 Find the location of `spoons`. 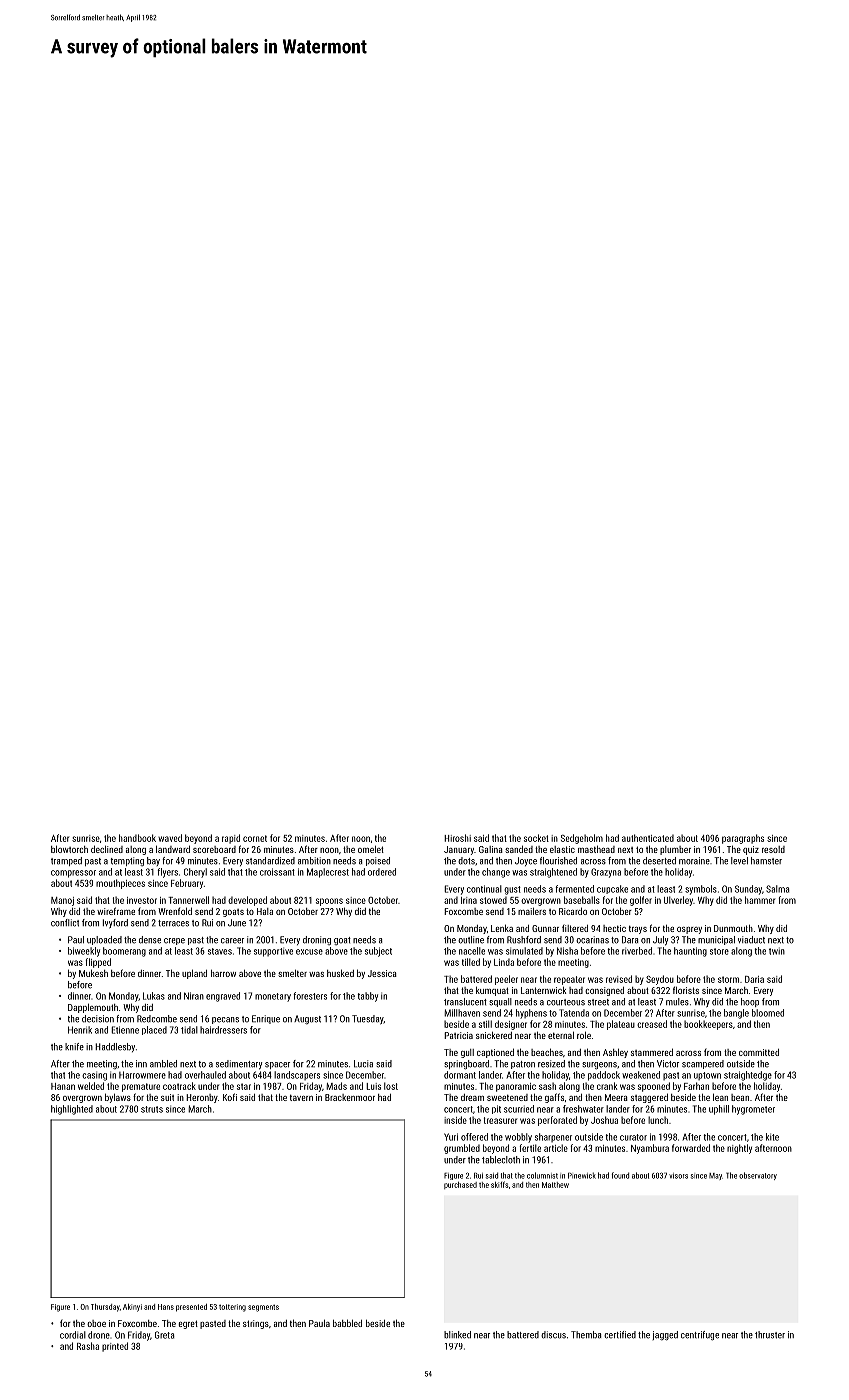

spoons is located at coordinates (329, 902).
